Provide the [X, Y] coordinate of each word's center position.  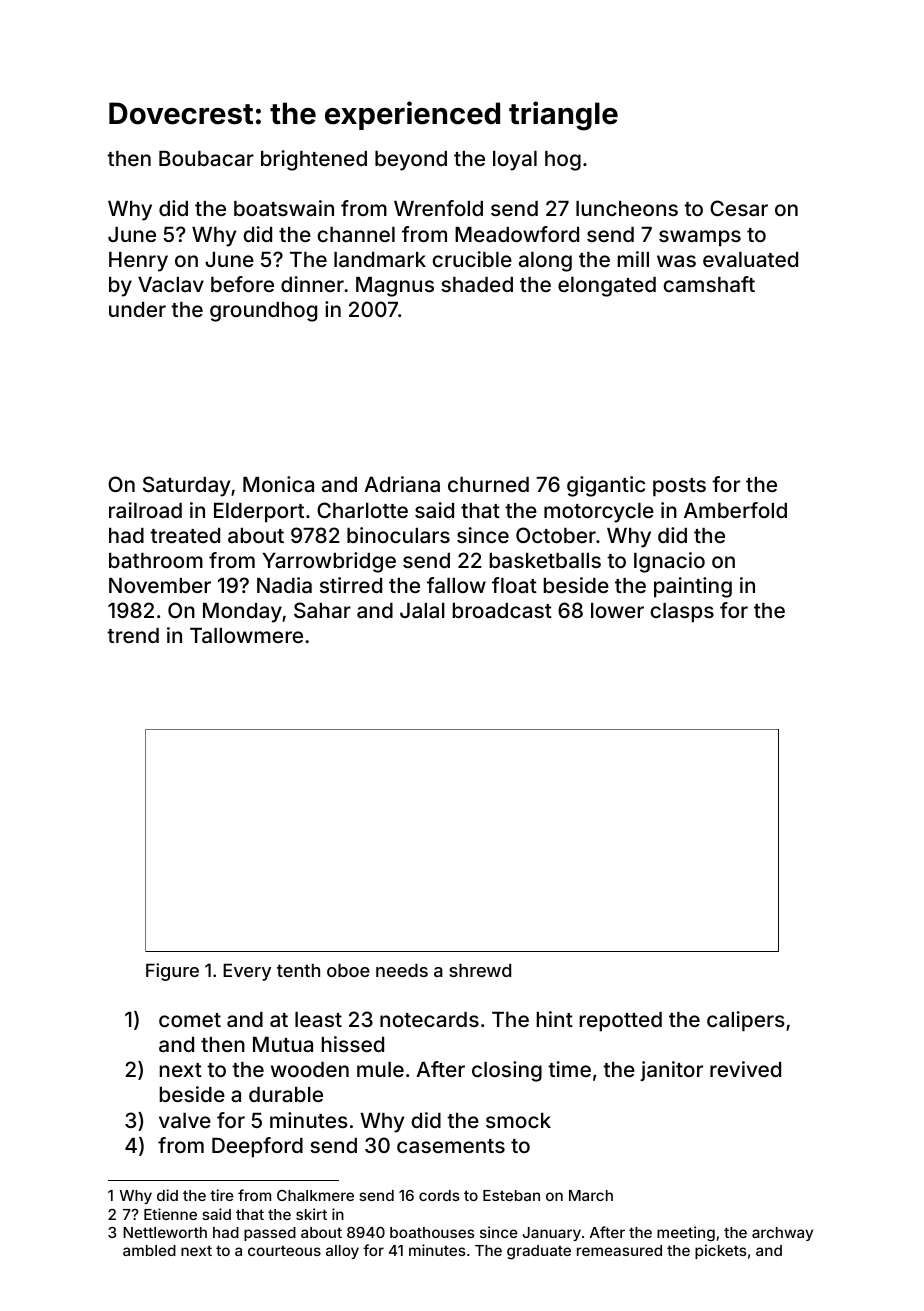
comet [190, 1020]
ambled [149, 1250]
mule [380, 1069]
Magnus [395, 287]
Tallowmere [246, 635]
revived [745, 1069]
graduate [539, 1252]
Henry [138, 262]
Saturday [186, 486]
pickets [720, 1251]
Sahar [322, 610]
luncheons [627, 208]
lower [617, 610]
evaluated [750, 259]
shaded [477, 284]
